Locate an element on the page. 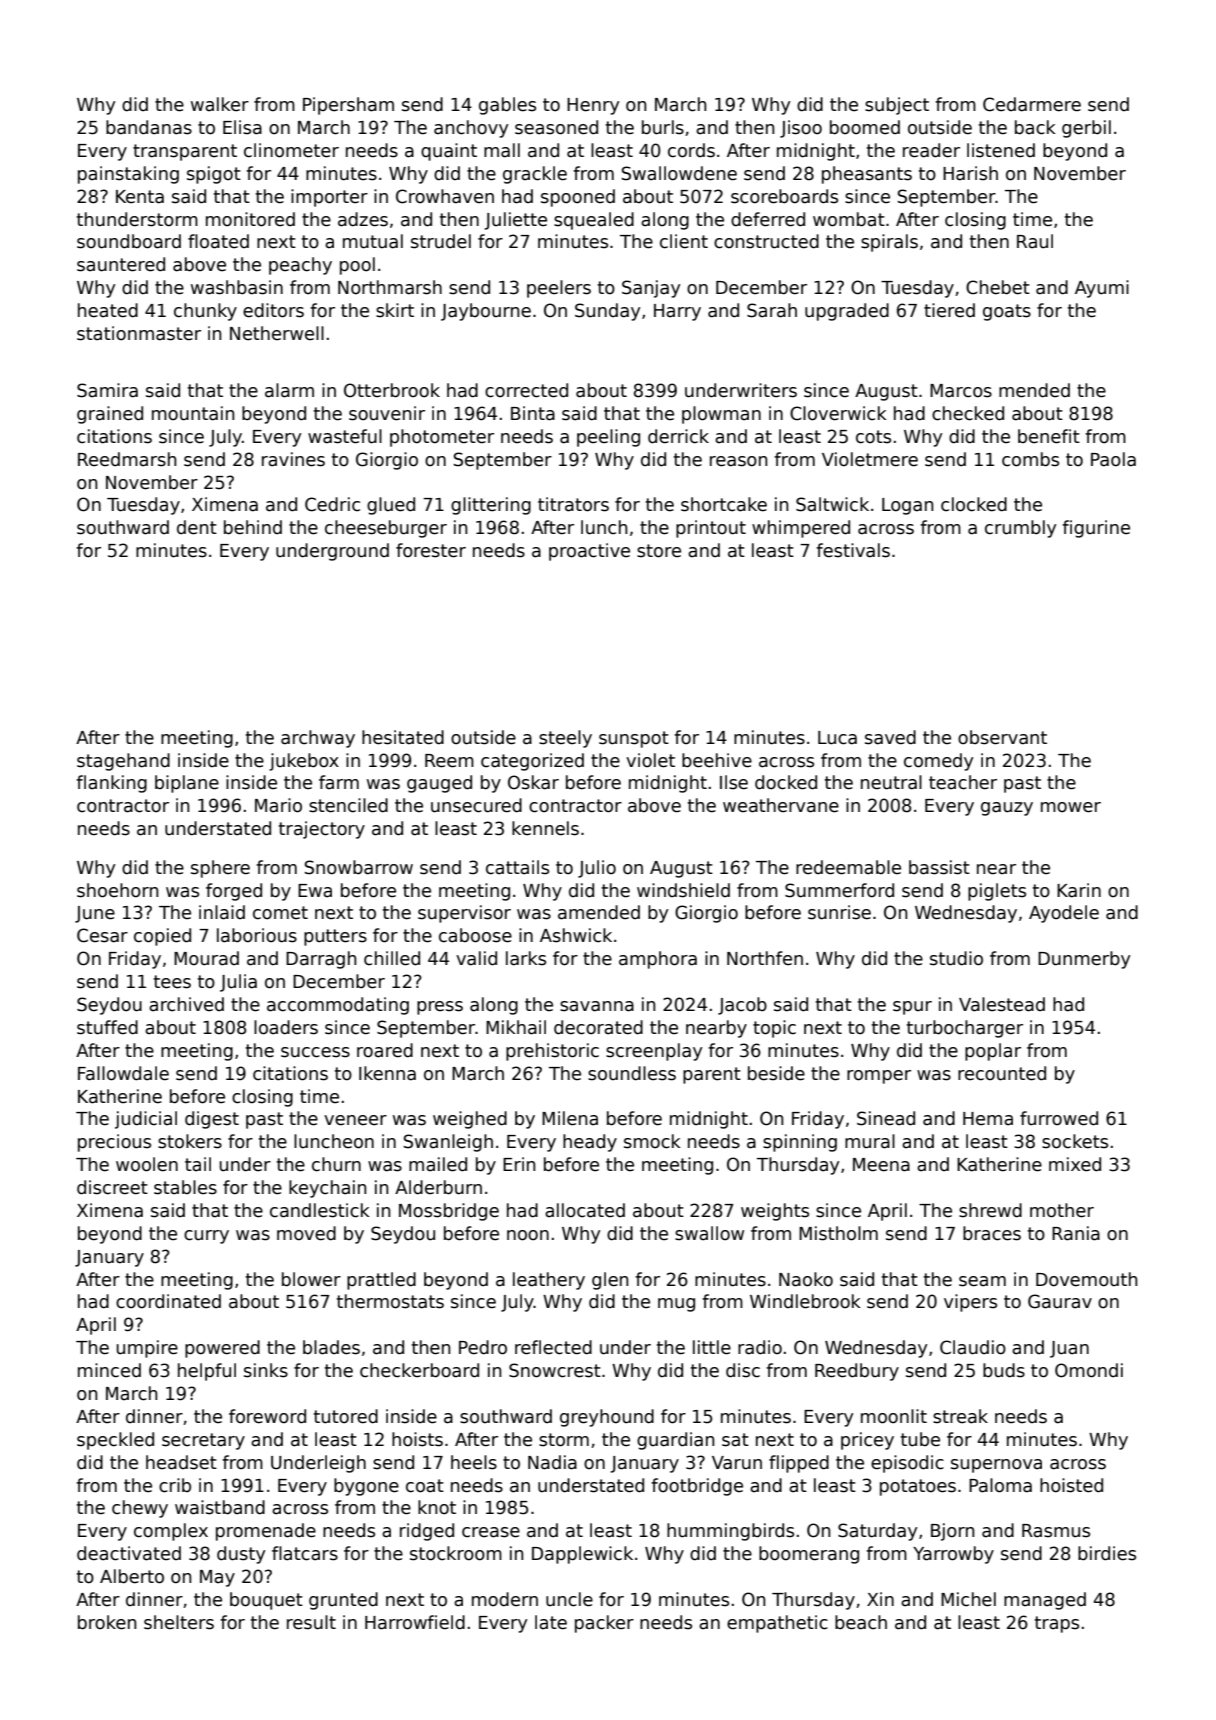  alarm is located at coordinates (289, 390).
